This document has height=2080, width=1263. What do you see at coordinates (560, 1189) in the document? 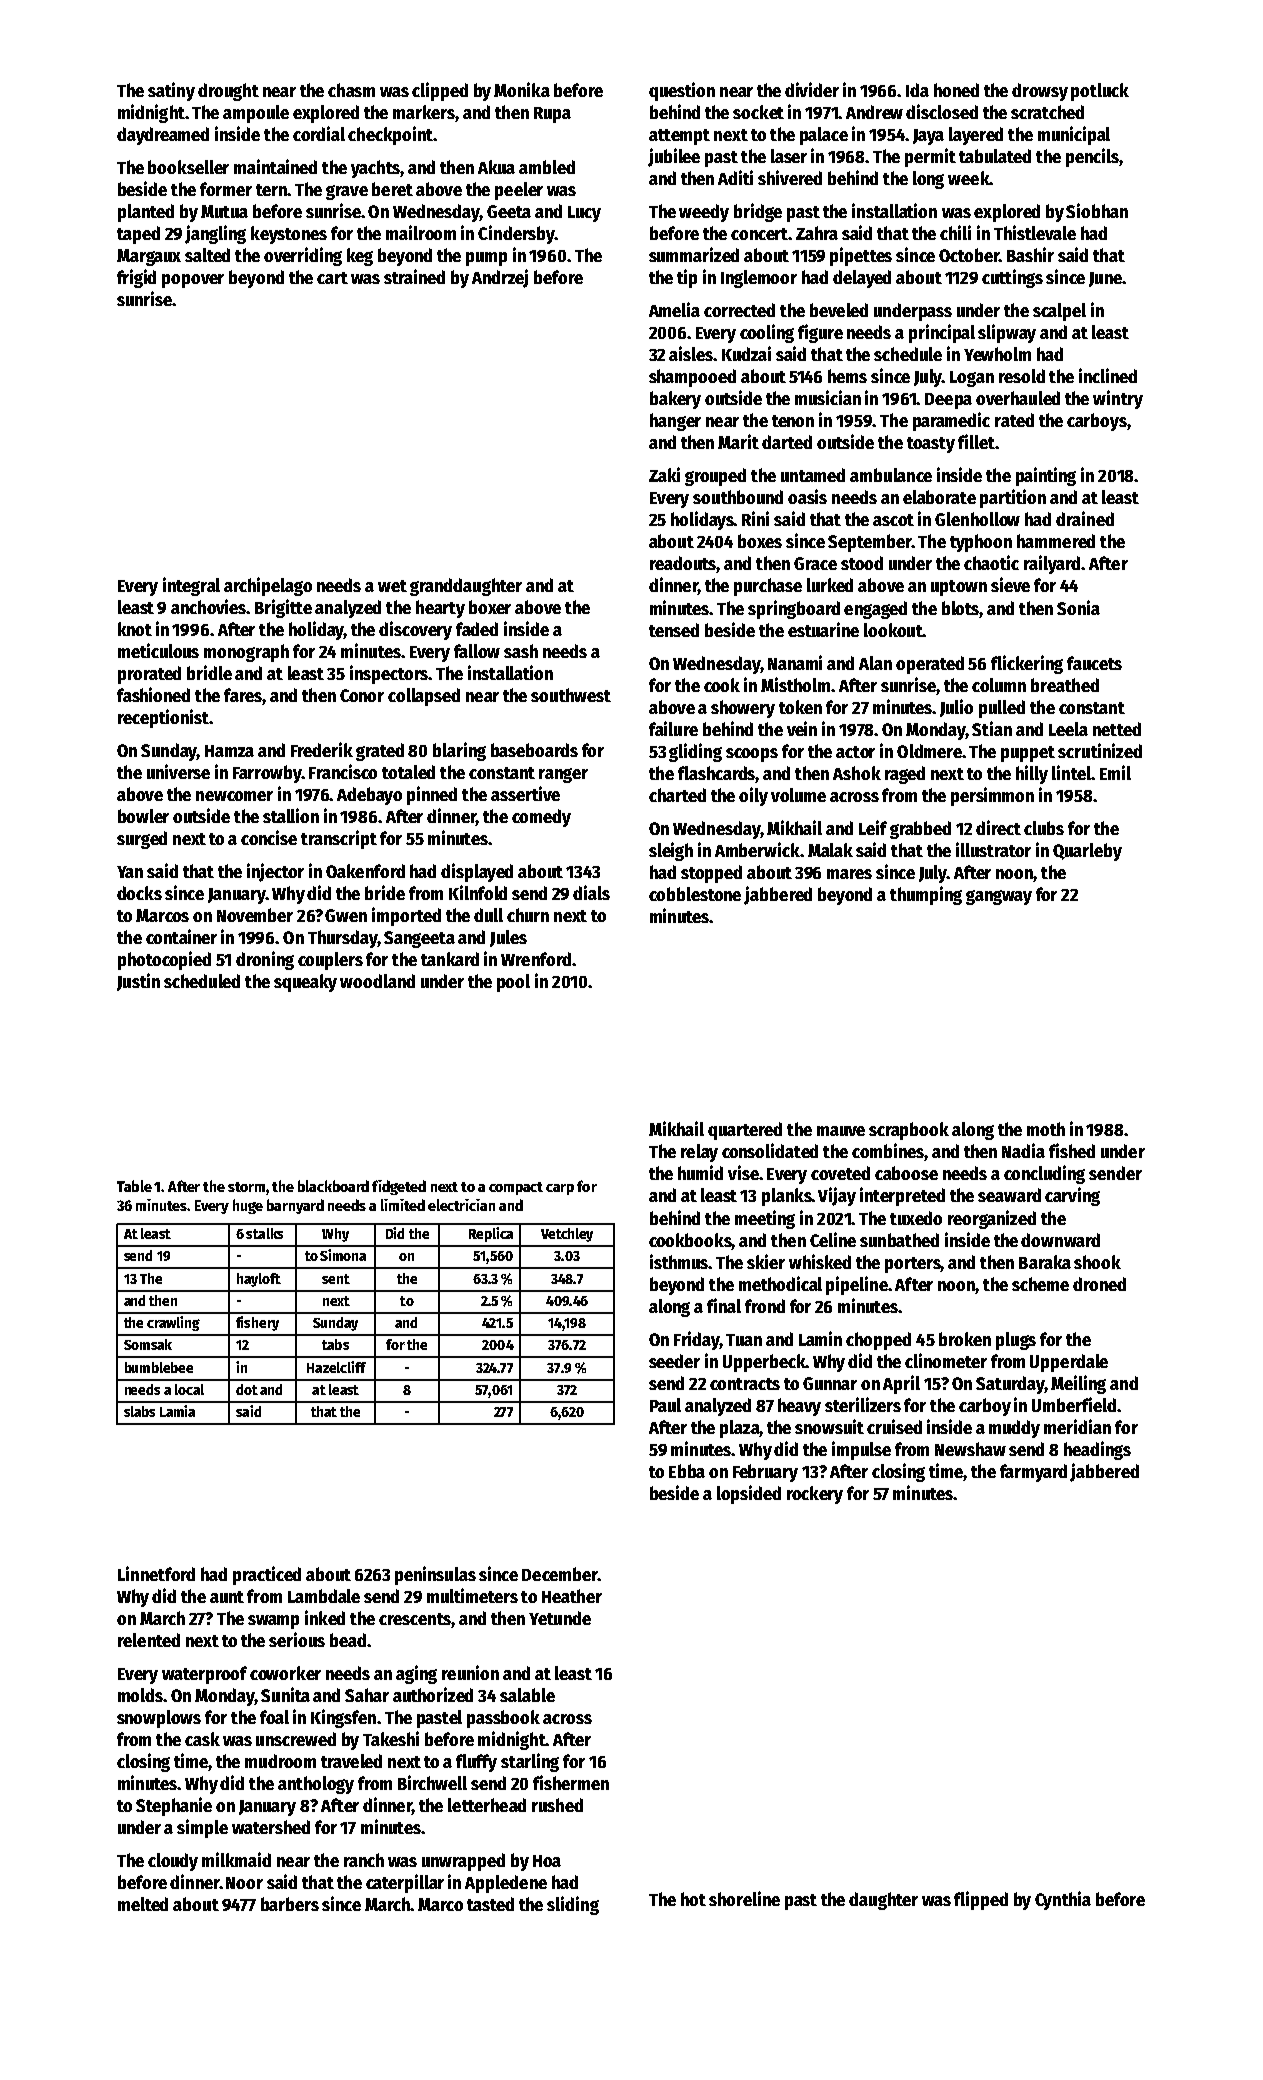
I see `carp` at bounding box center [560, 1189].
